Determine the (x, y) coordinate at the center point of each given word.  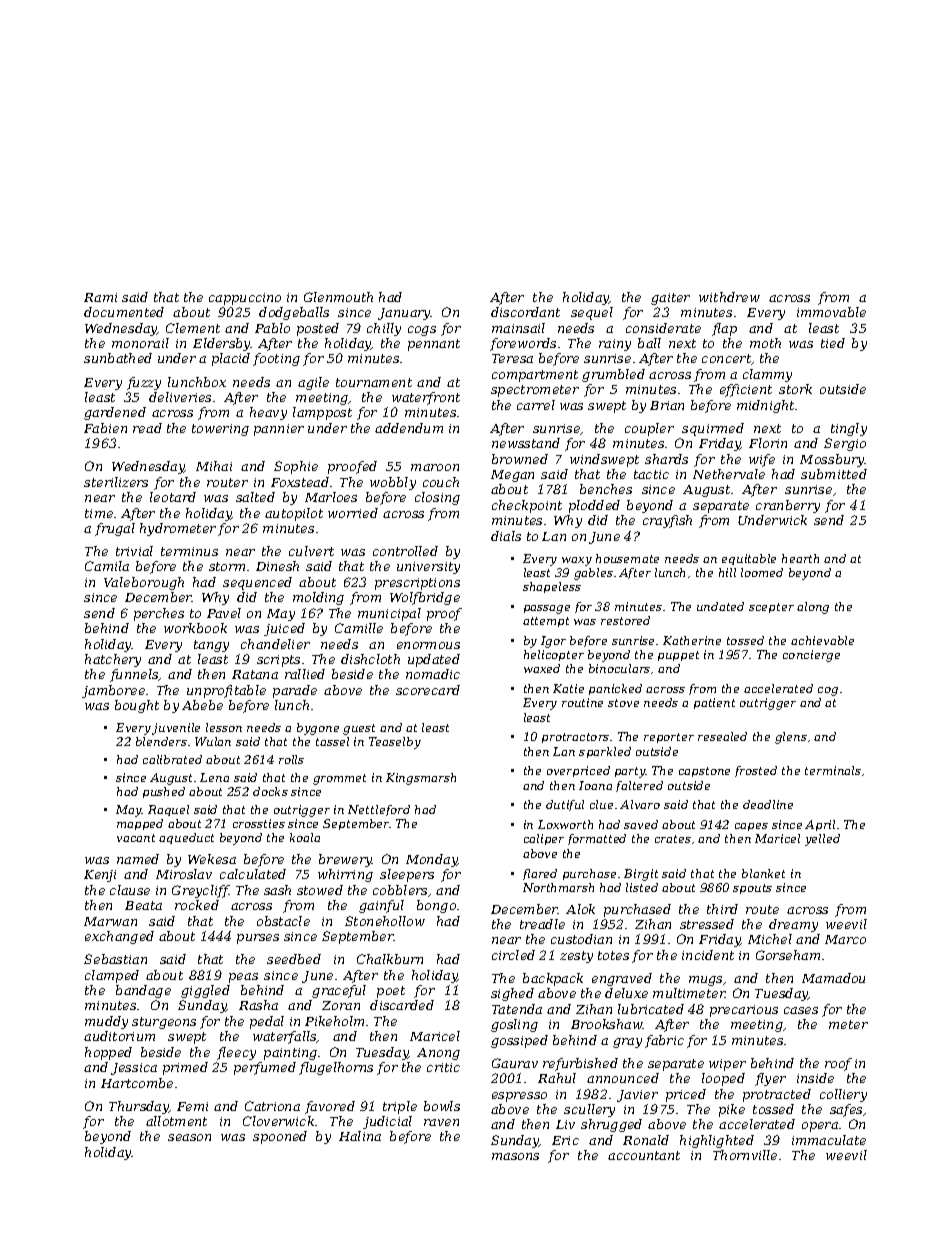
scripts (278, 661)
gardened (115, 413)
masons (515, 1156)
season (189, 1137)
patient (714, 703)
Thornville (745, 1155)
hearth (800, 558)
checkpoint (527, 506)
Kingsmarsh (421, 779)
